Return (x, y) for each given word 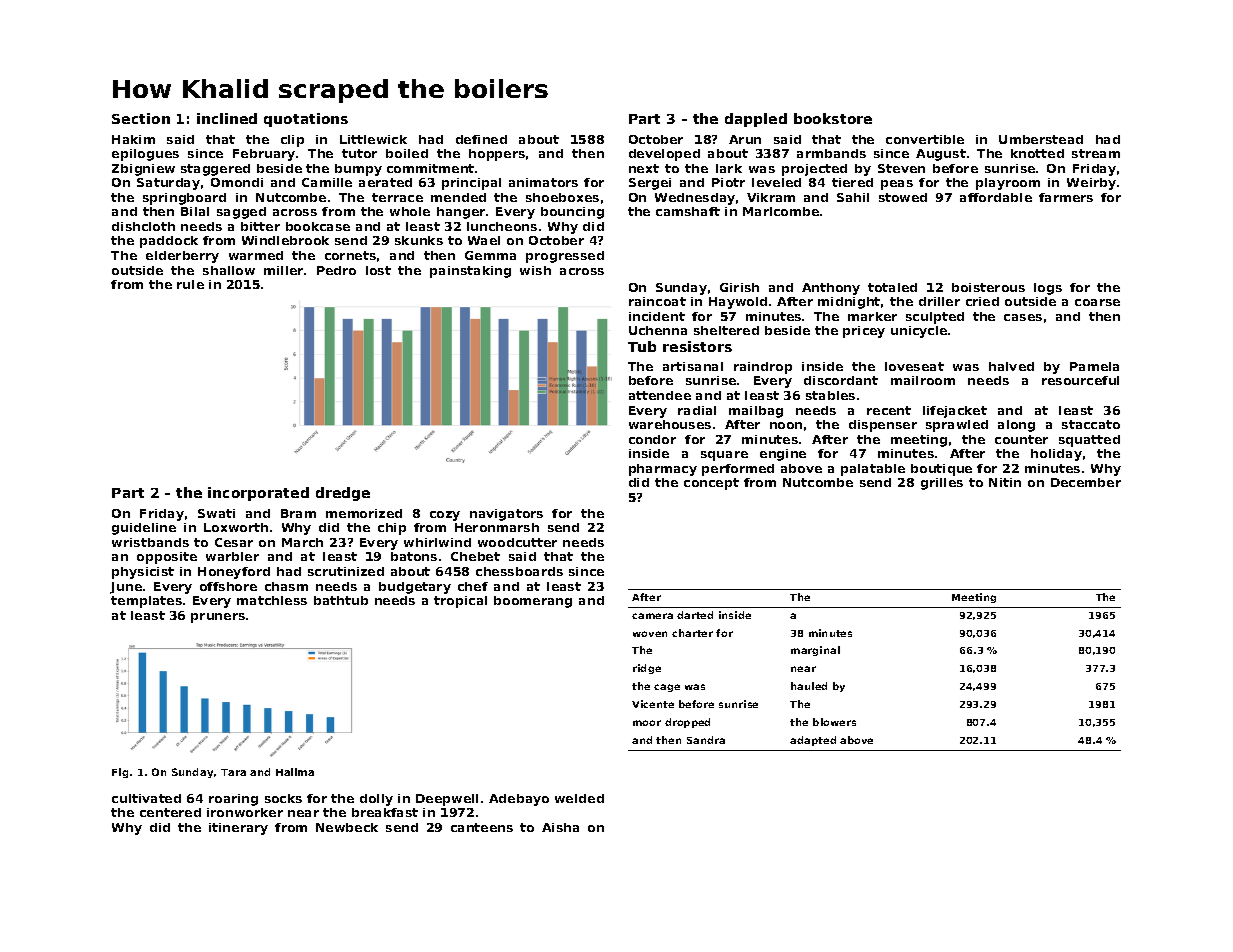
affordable (996, 197)
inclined (227, 118)
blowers (834, 722)
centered (170, 812)
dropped (687, 723)
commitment (430, 168)
